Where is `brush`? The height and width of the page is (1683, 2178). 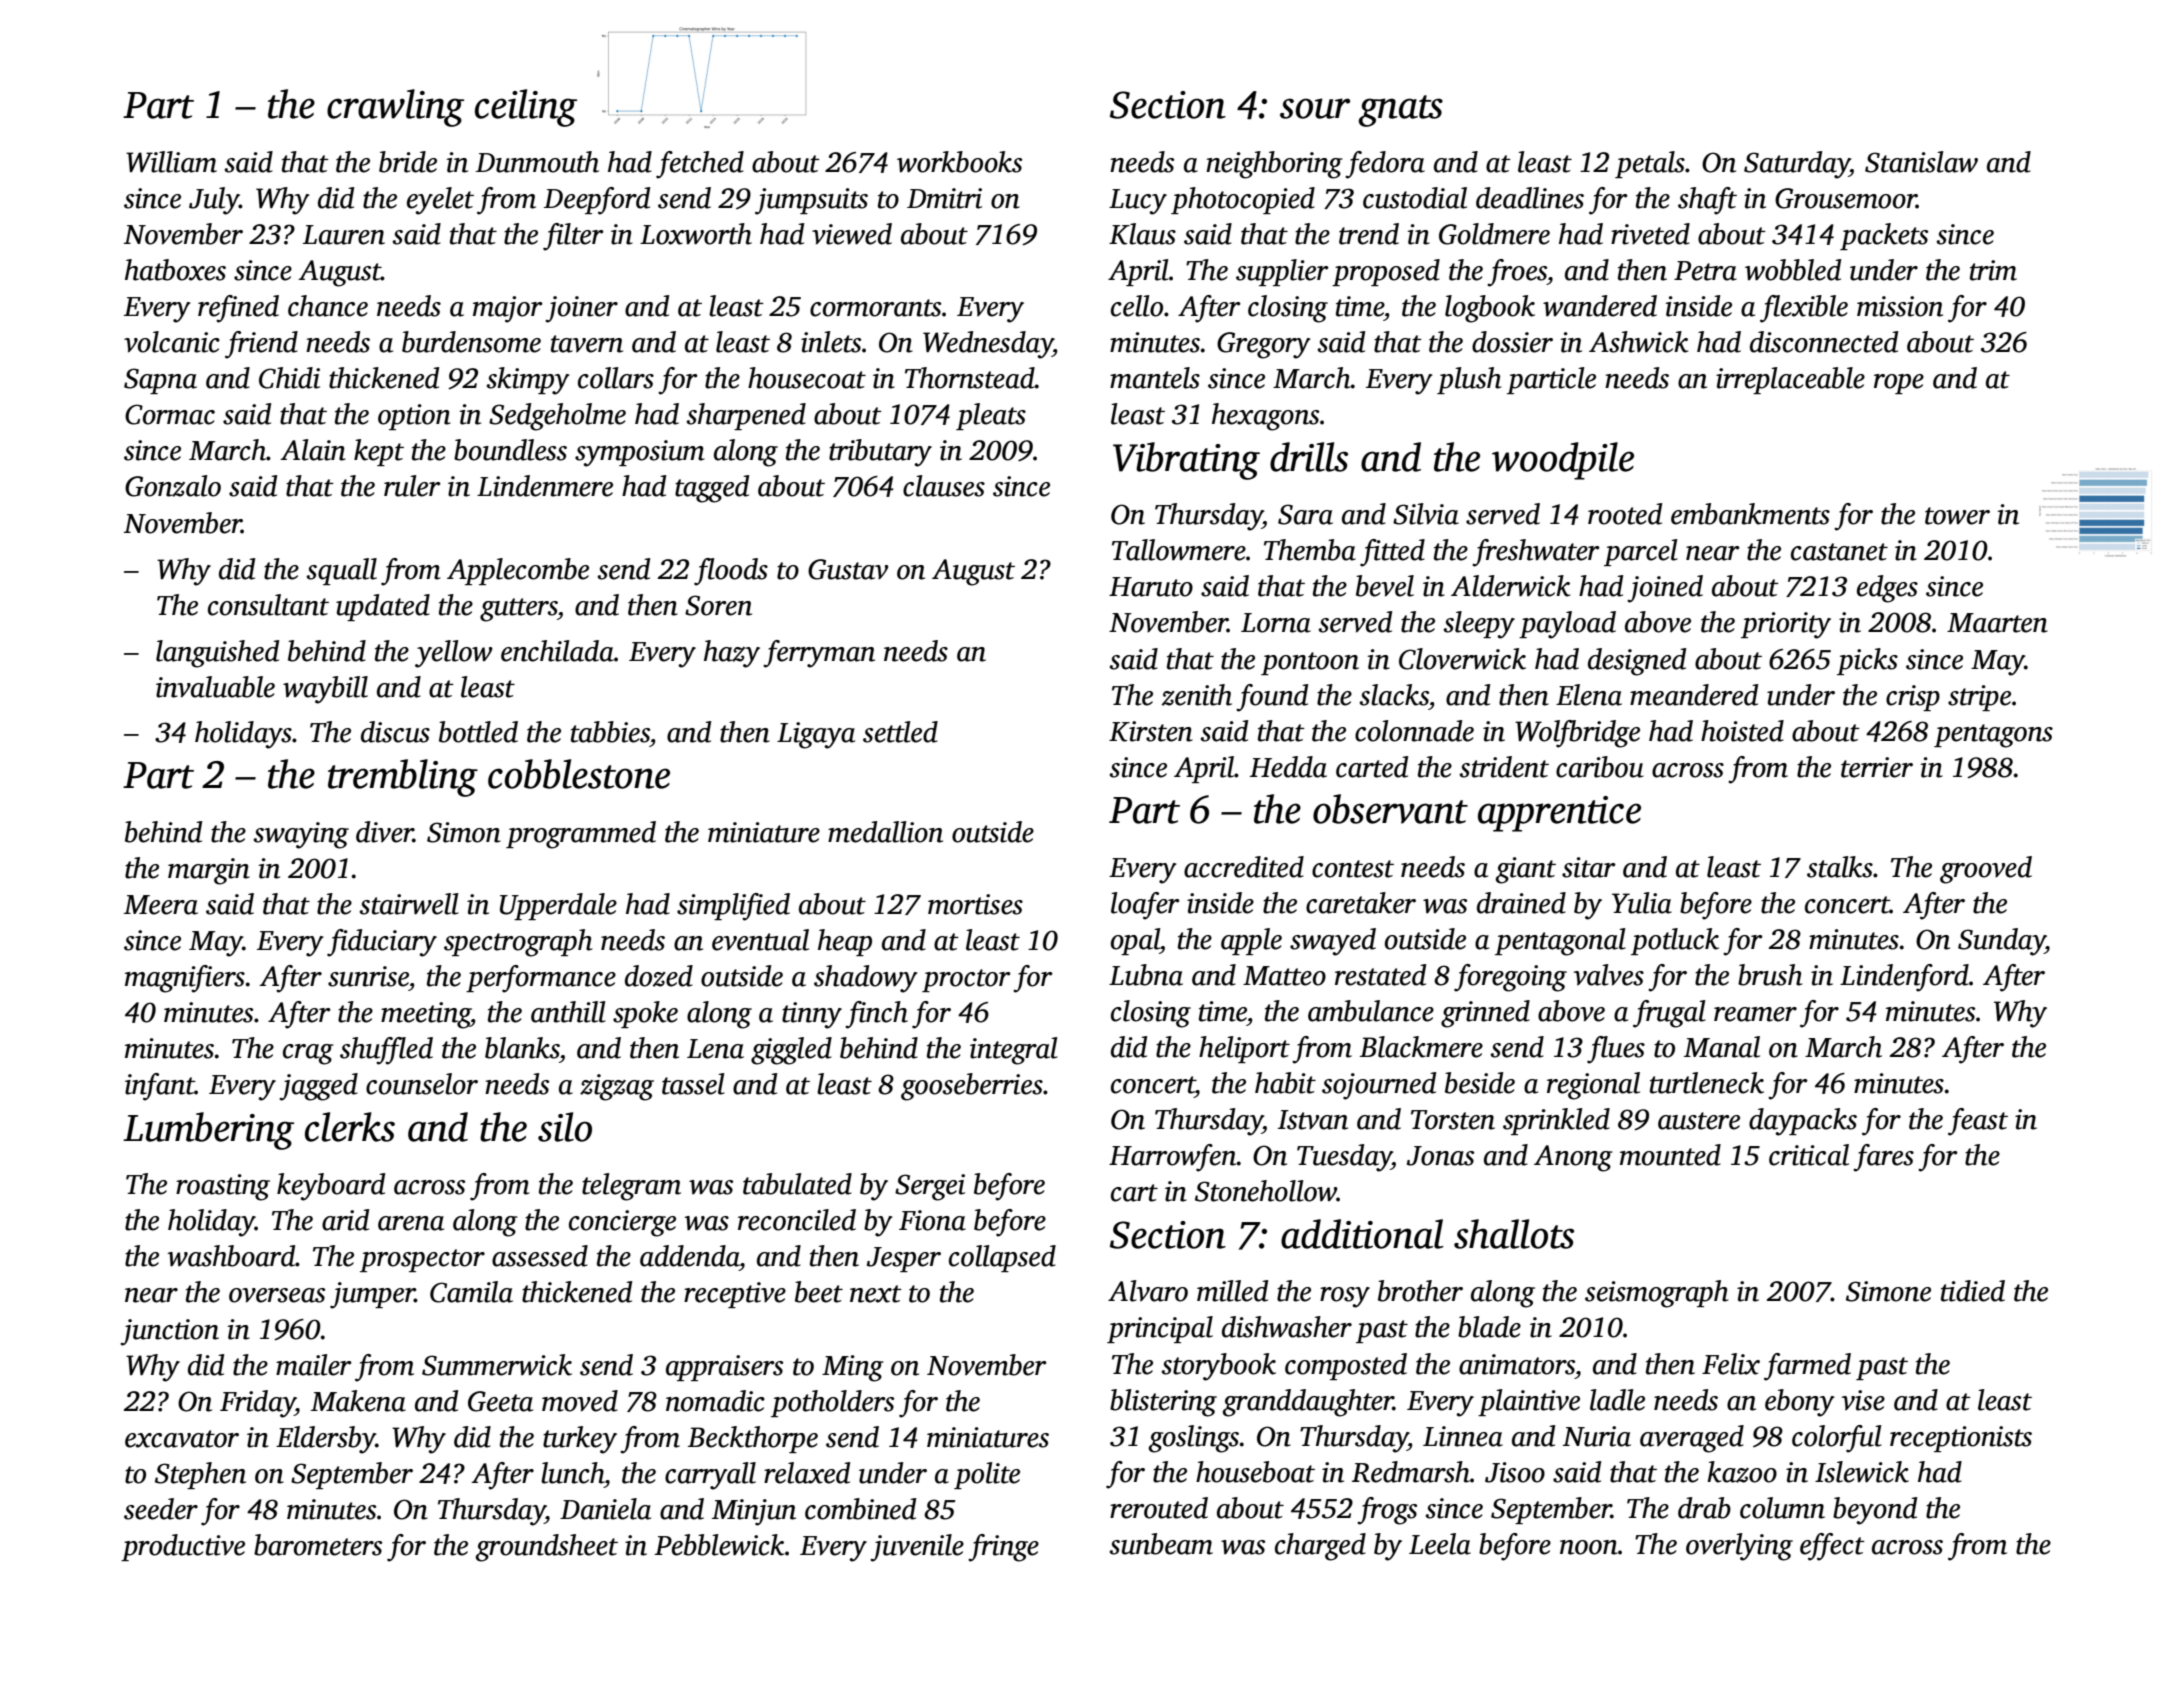 brush is located at coordinates (1770, 975).
